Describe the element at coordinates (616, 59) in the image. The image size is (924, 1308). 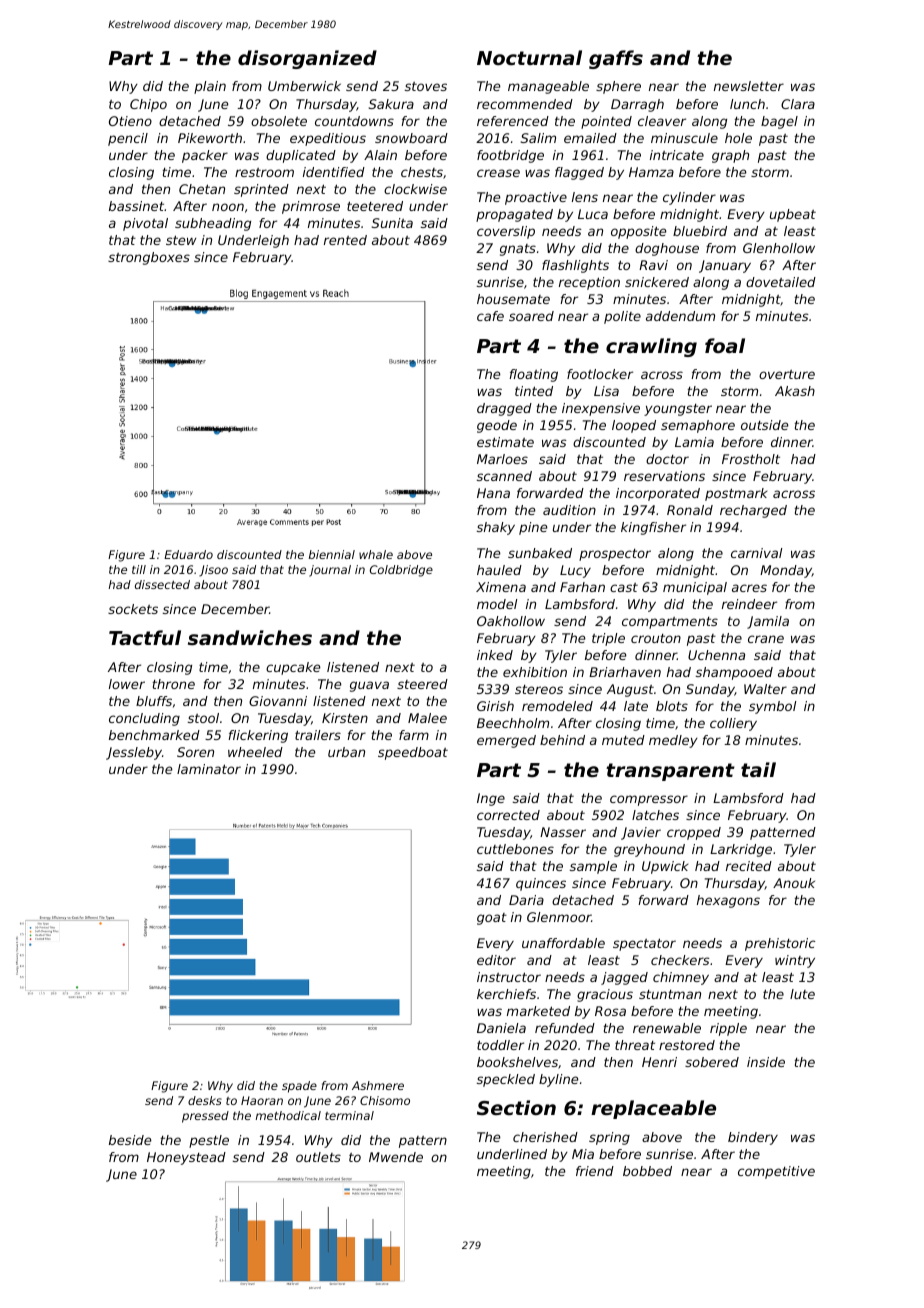
I see `gaffs` at that location.
